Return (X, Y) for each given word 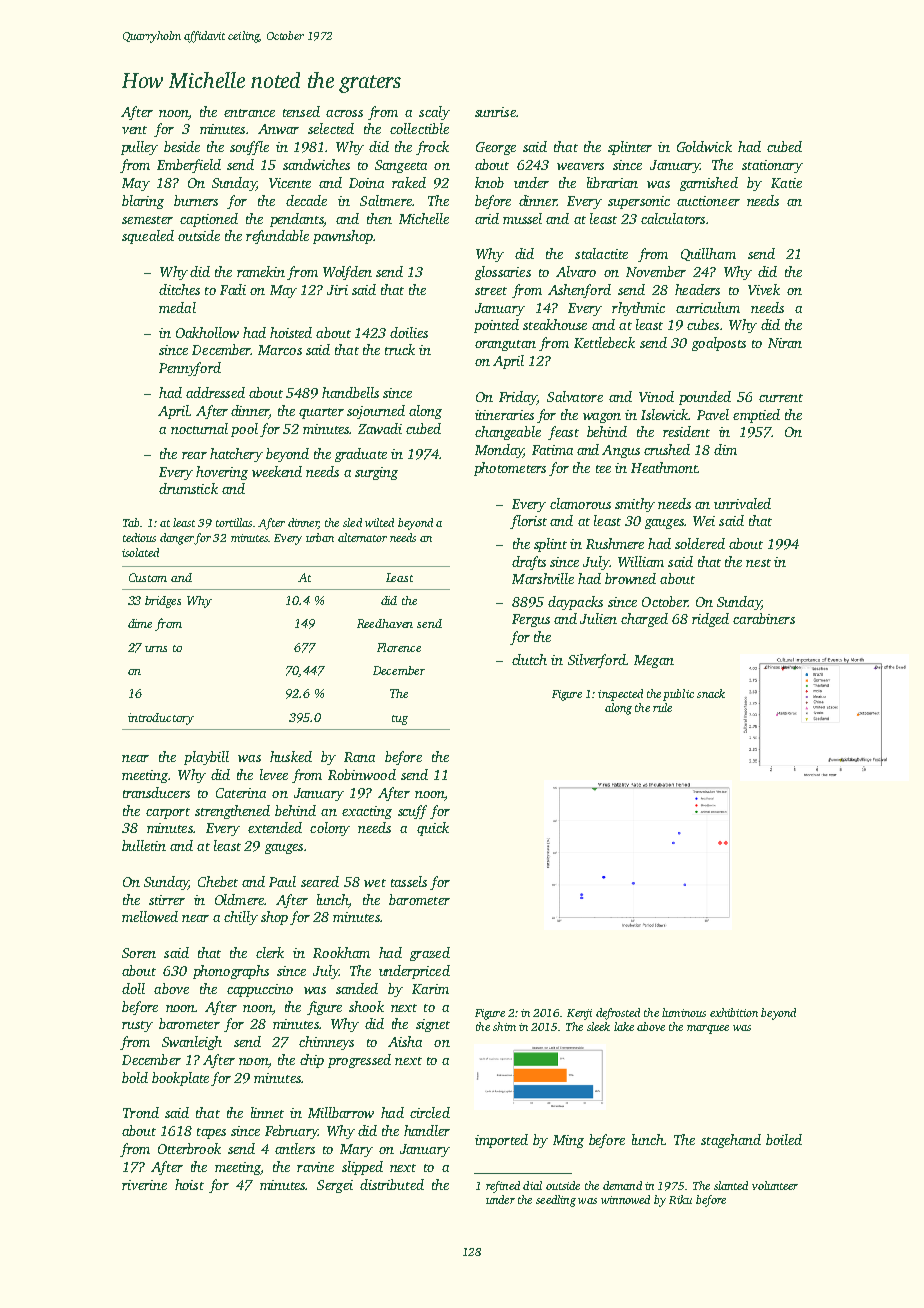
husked (291, 756)
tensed (301, 111)
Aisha (405, 1041)
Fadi (233, 289)
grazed (430, 954)
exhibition (734, 1012)
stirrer (167, 900)
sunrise (495, 112)
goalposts (719, 344)
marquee (708, 1029)
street (491, 291)
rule (662, 707)
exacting (367, 812)
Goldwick (704, 146)
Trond (141, 1112)
